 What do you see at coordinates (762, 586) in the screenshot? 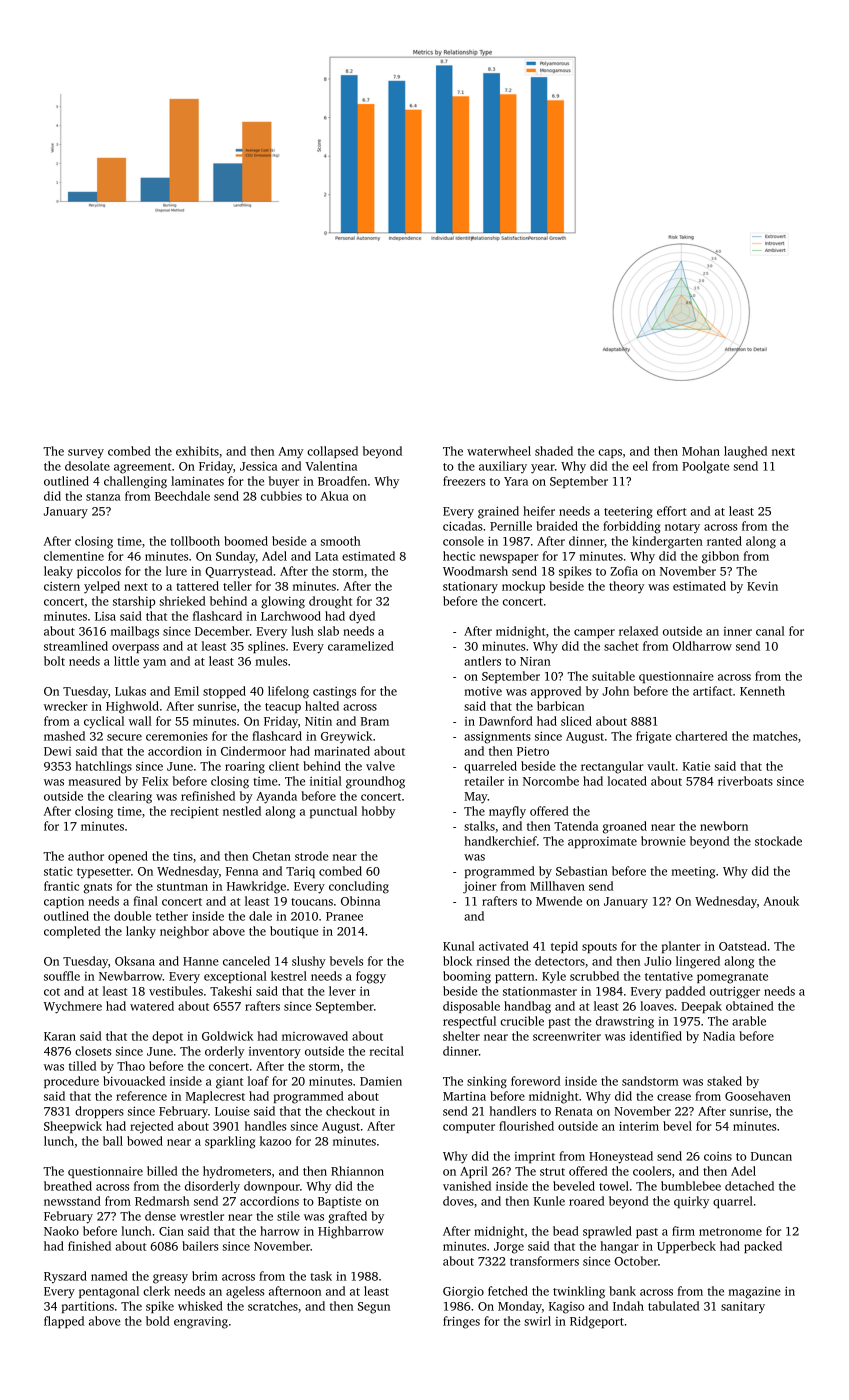
I see `Kevin` at bounding box center [762, 586].
